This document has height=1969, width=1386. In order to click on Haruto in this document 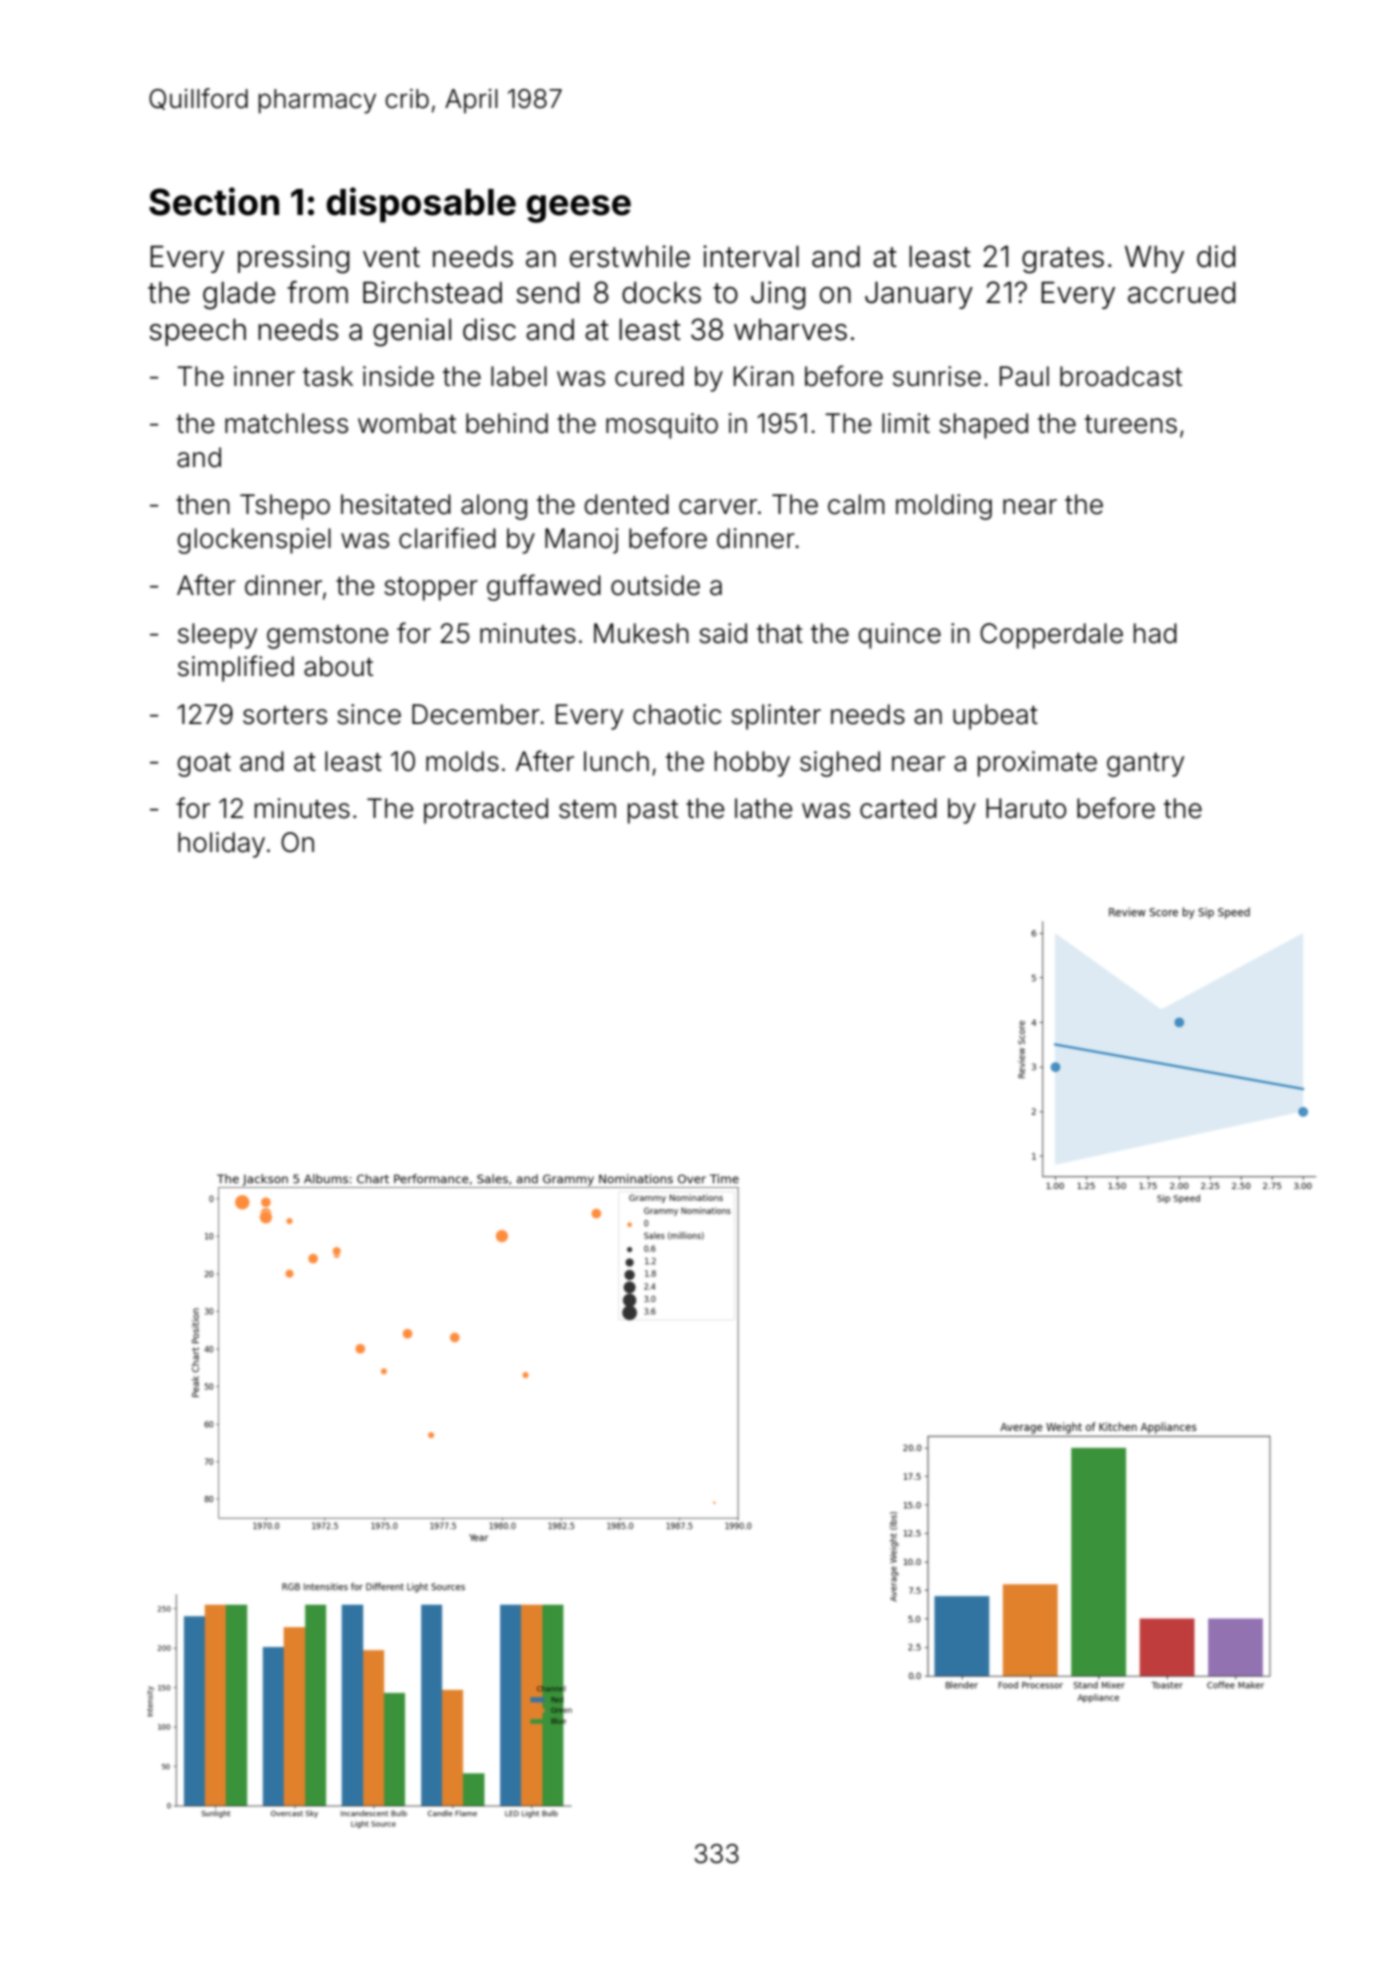, I will do `click(1026, 808)`.
